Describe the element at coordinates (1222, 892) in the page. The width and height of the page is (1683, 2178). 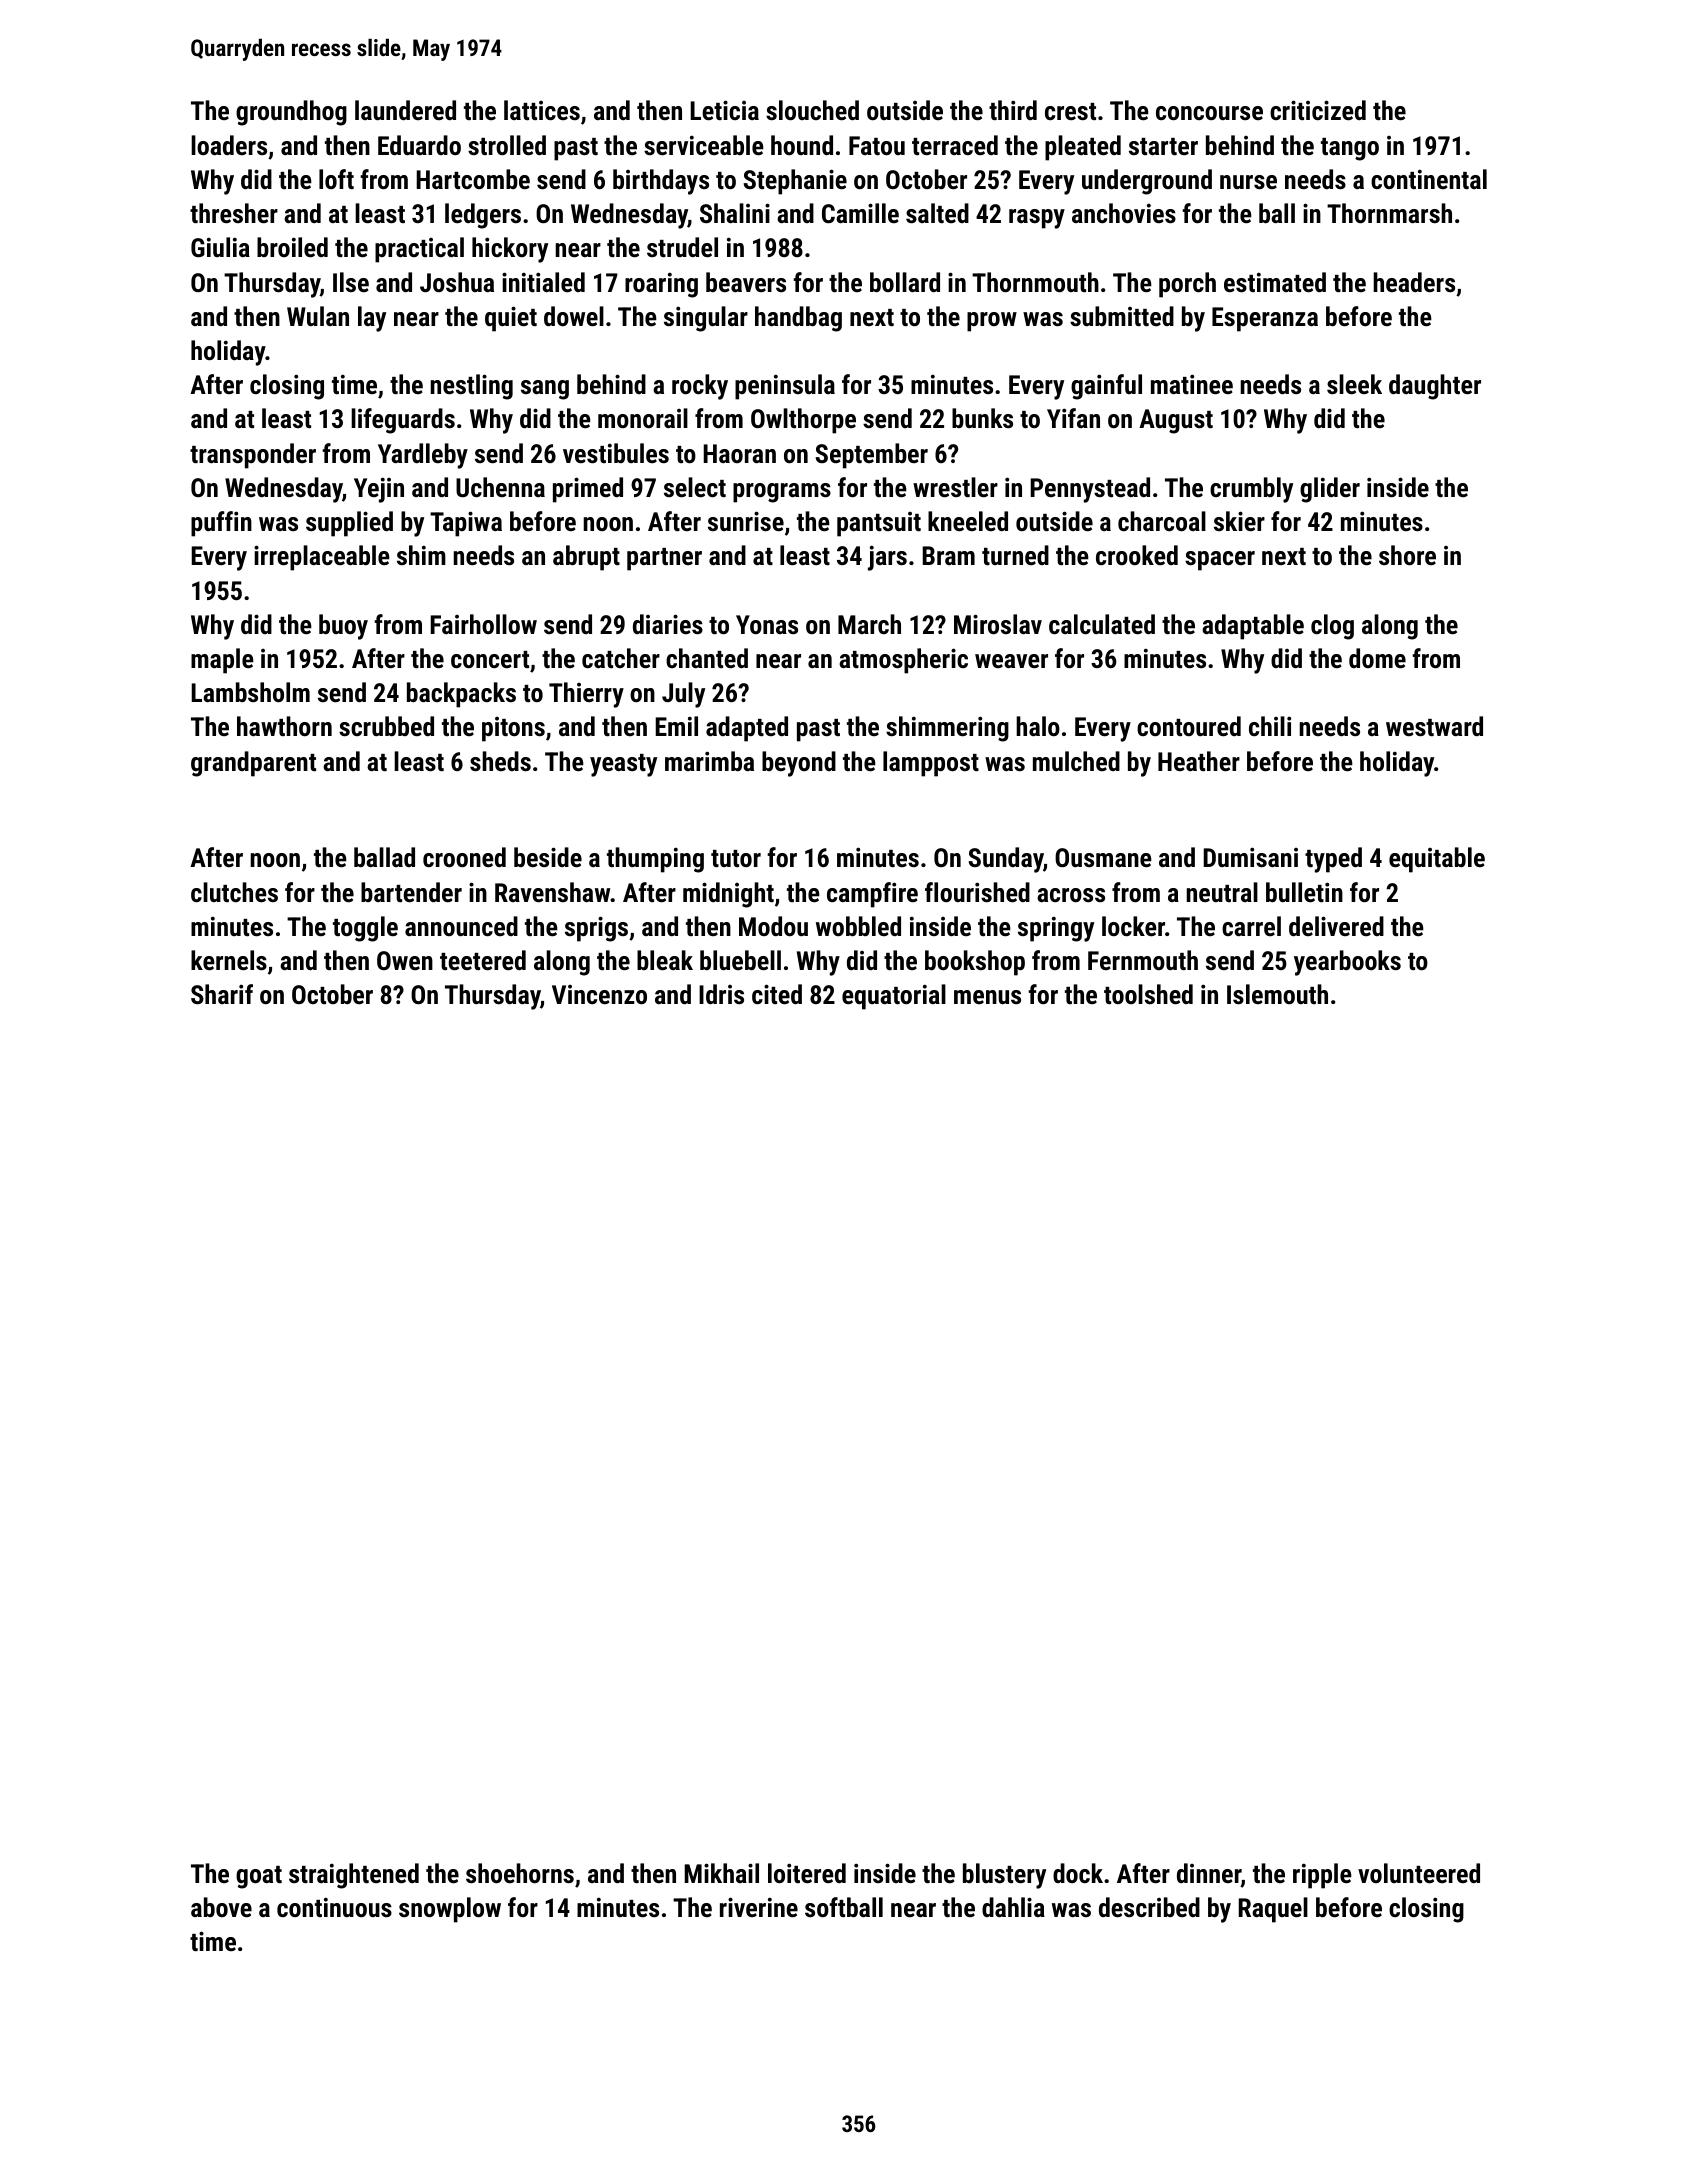
I see `neutral` at that location.
